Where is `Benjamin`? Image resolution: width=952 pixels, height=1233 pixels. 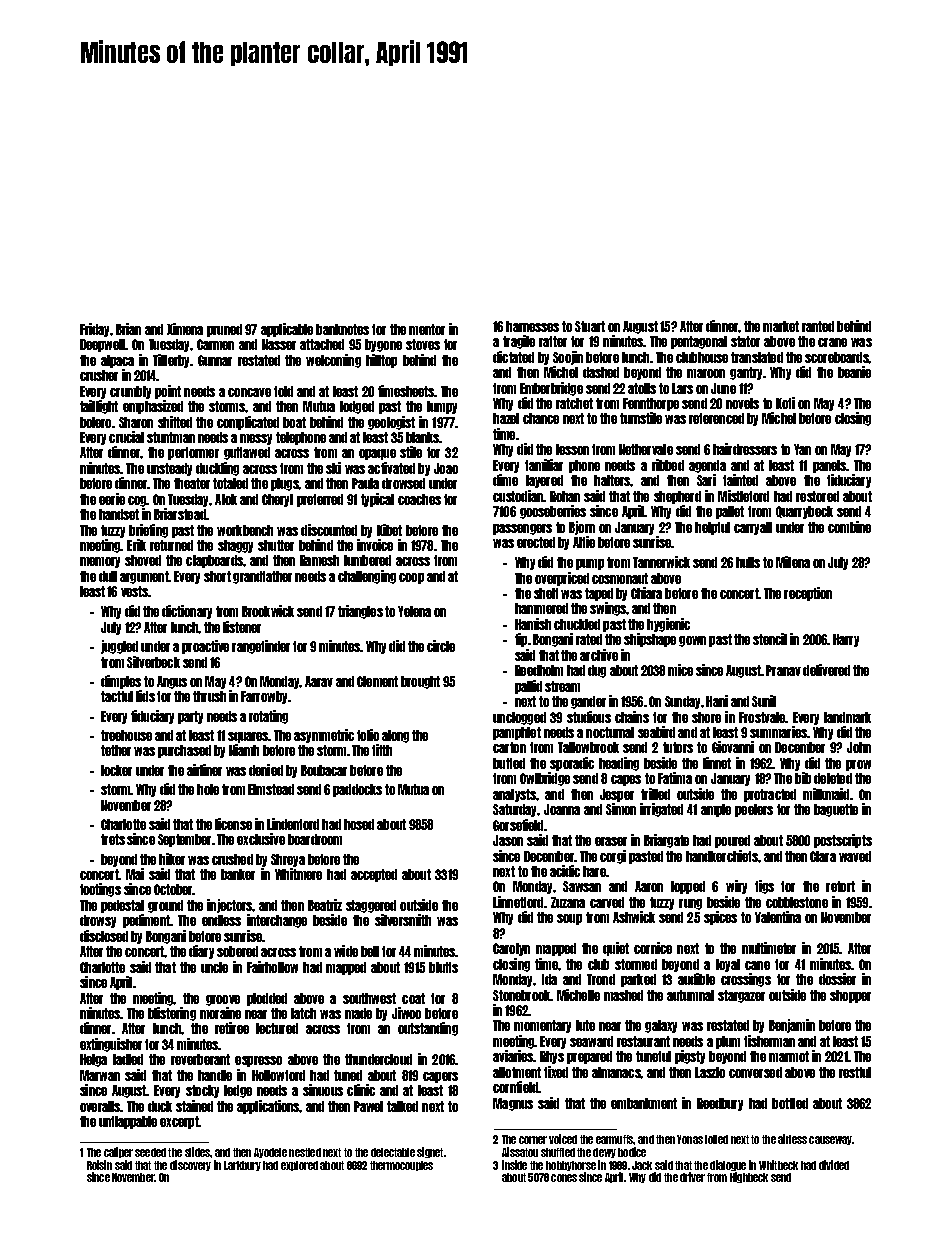
Benjamin is located at coordinates (792, 1026).
